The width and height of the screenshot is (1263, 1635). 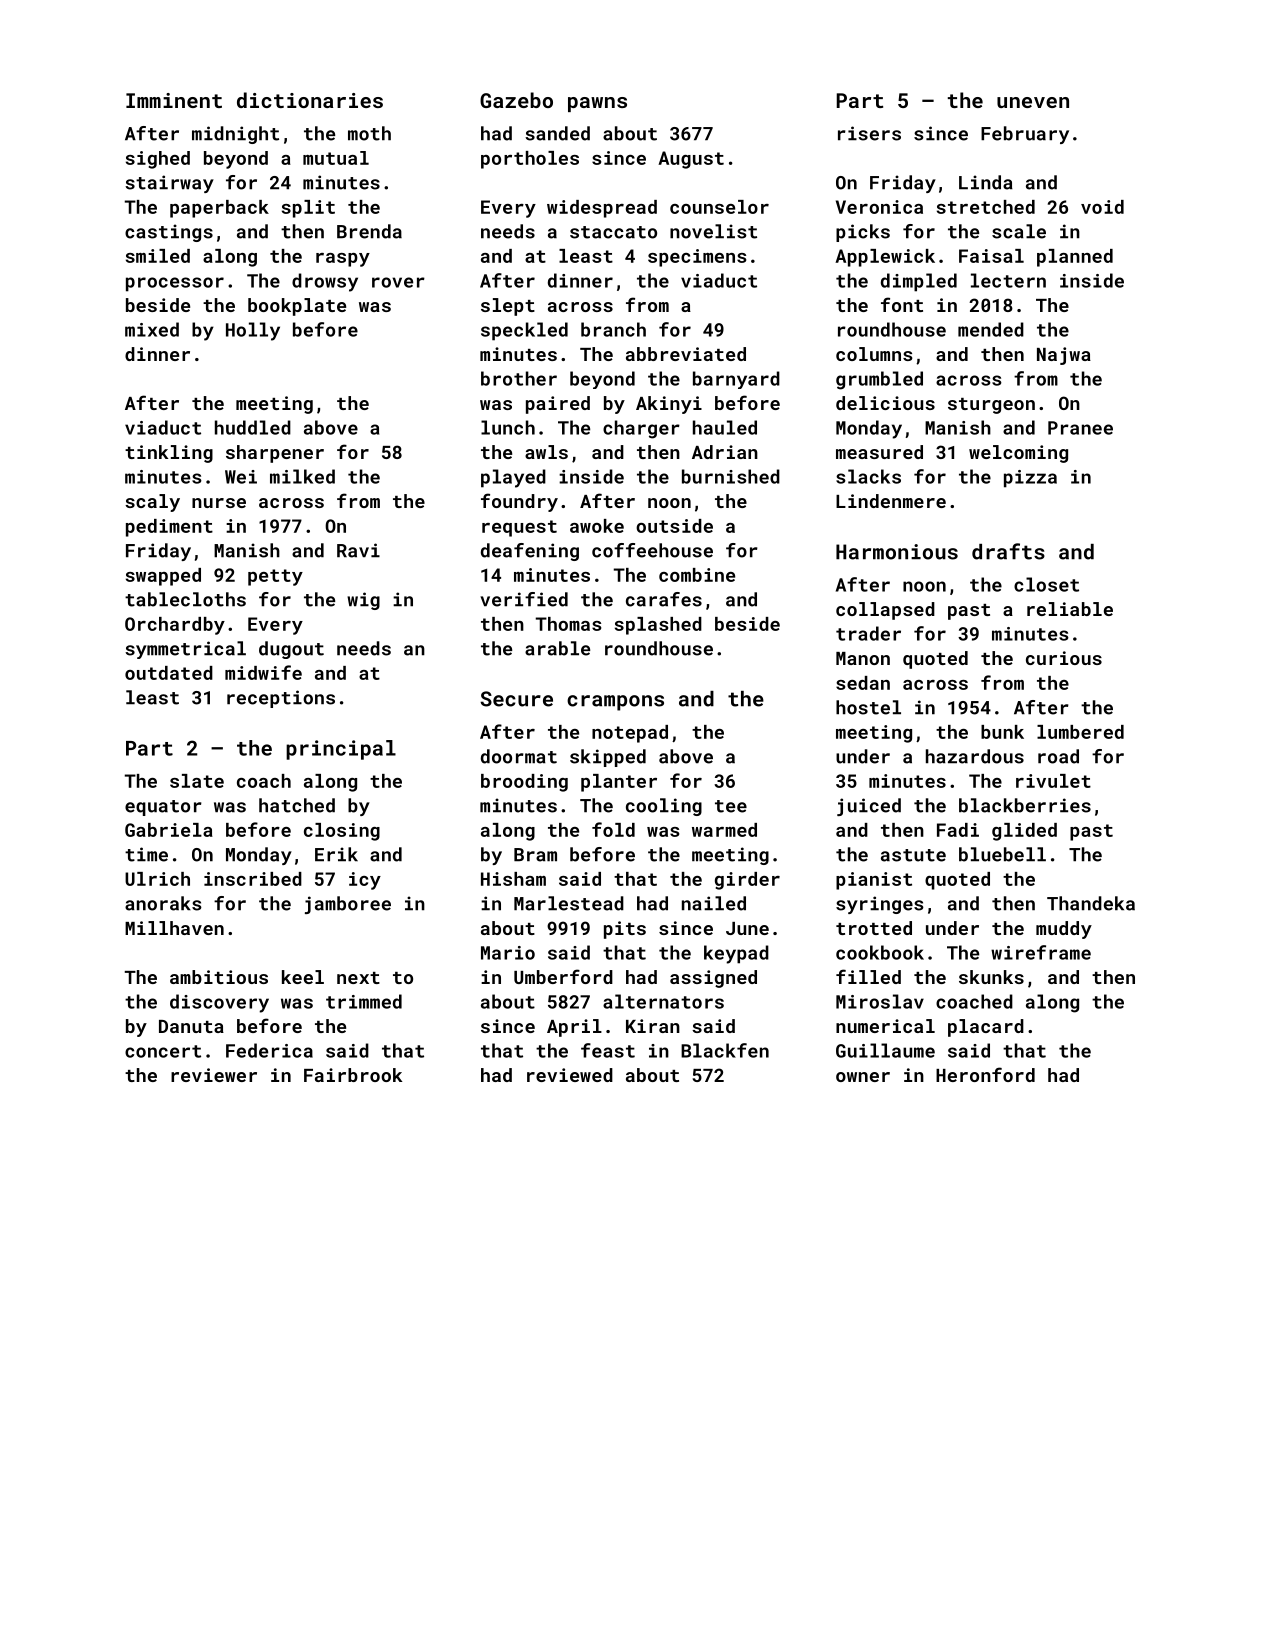 I want to click on planned, so click(x=1075, y=258).
